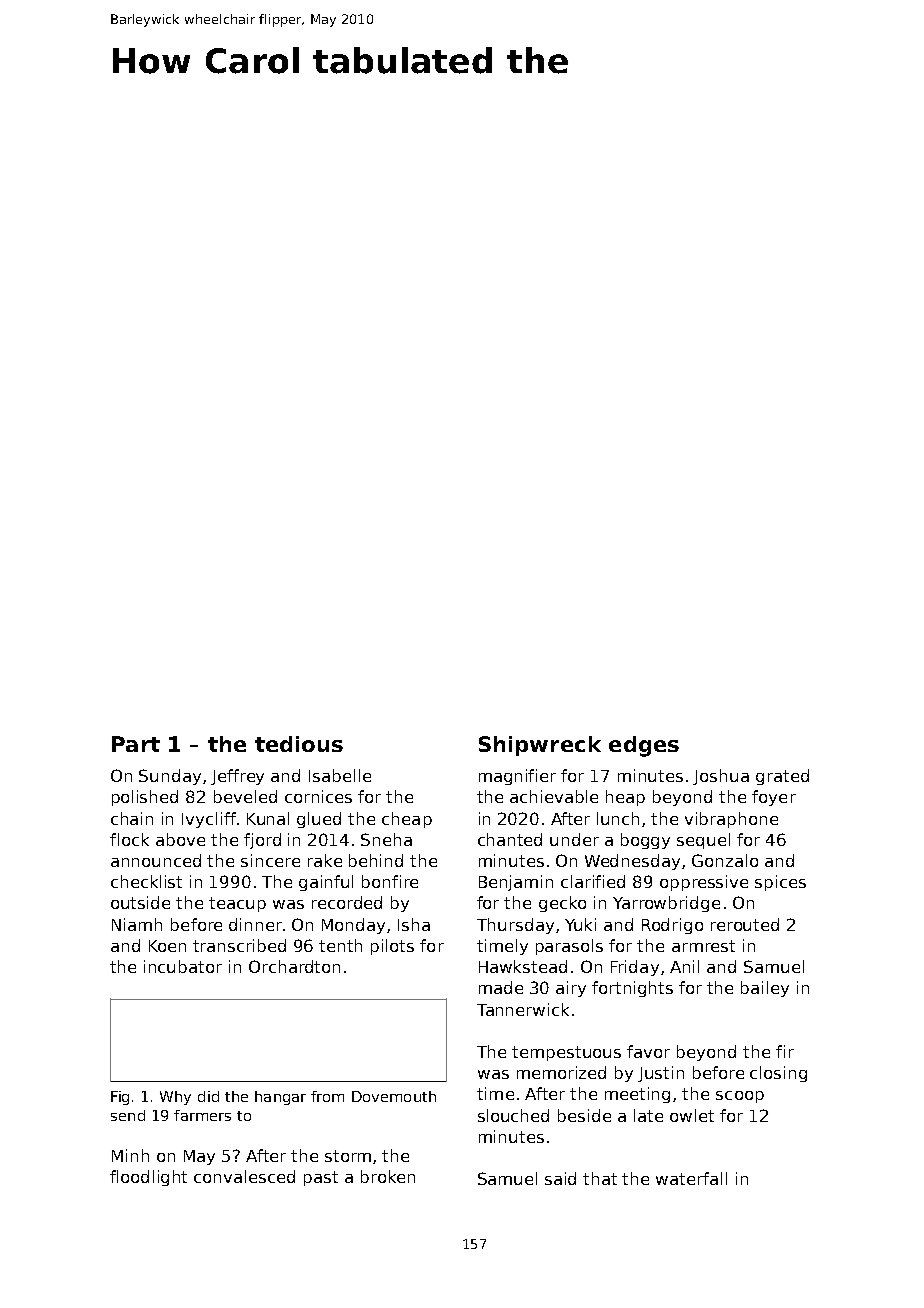 This screenshot has width=924, height=1308. I want to click on flock, so click(129, 839).
